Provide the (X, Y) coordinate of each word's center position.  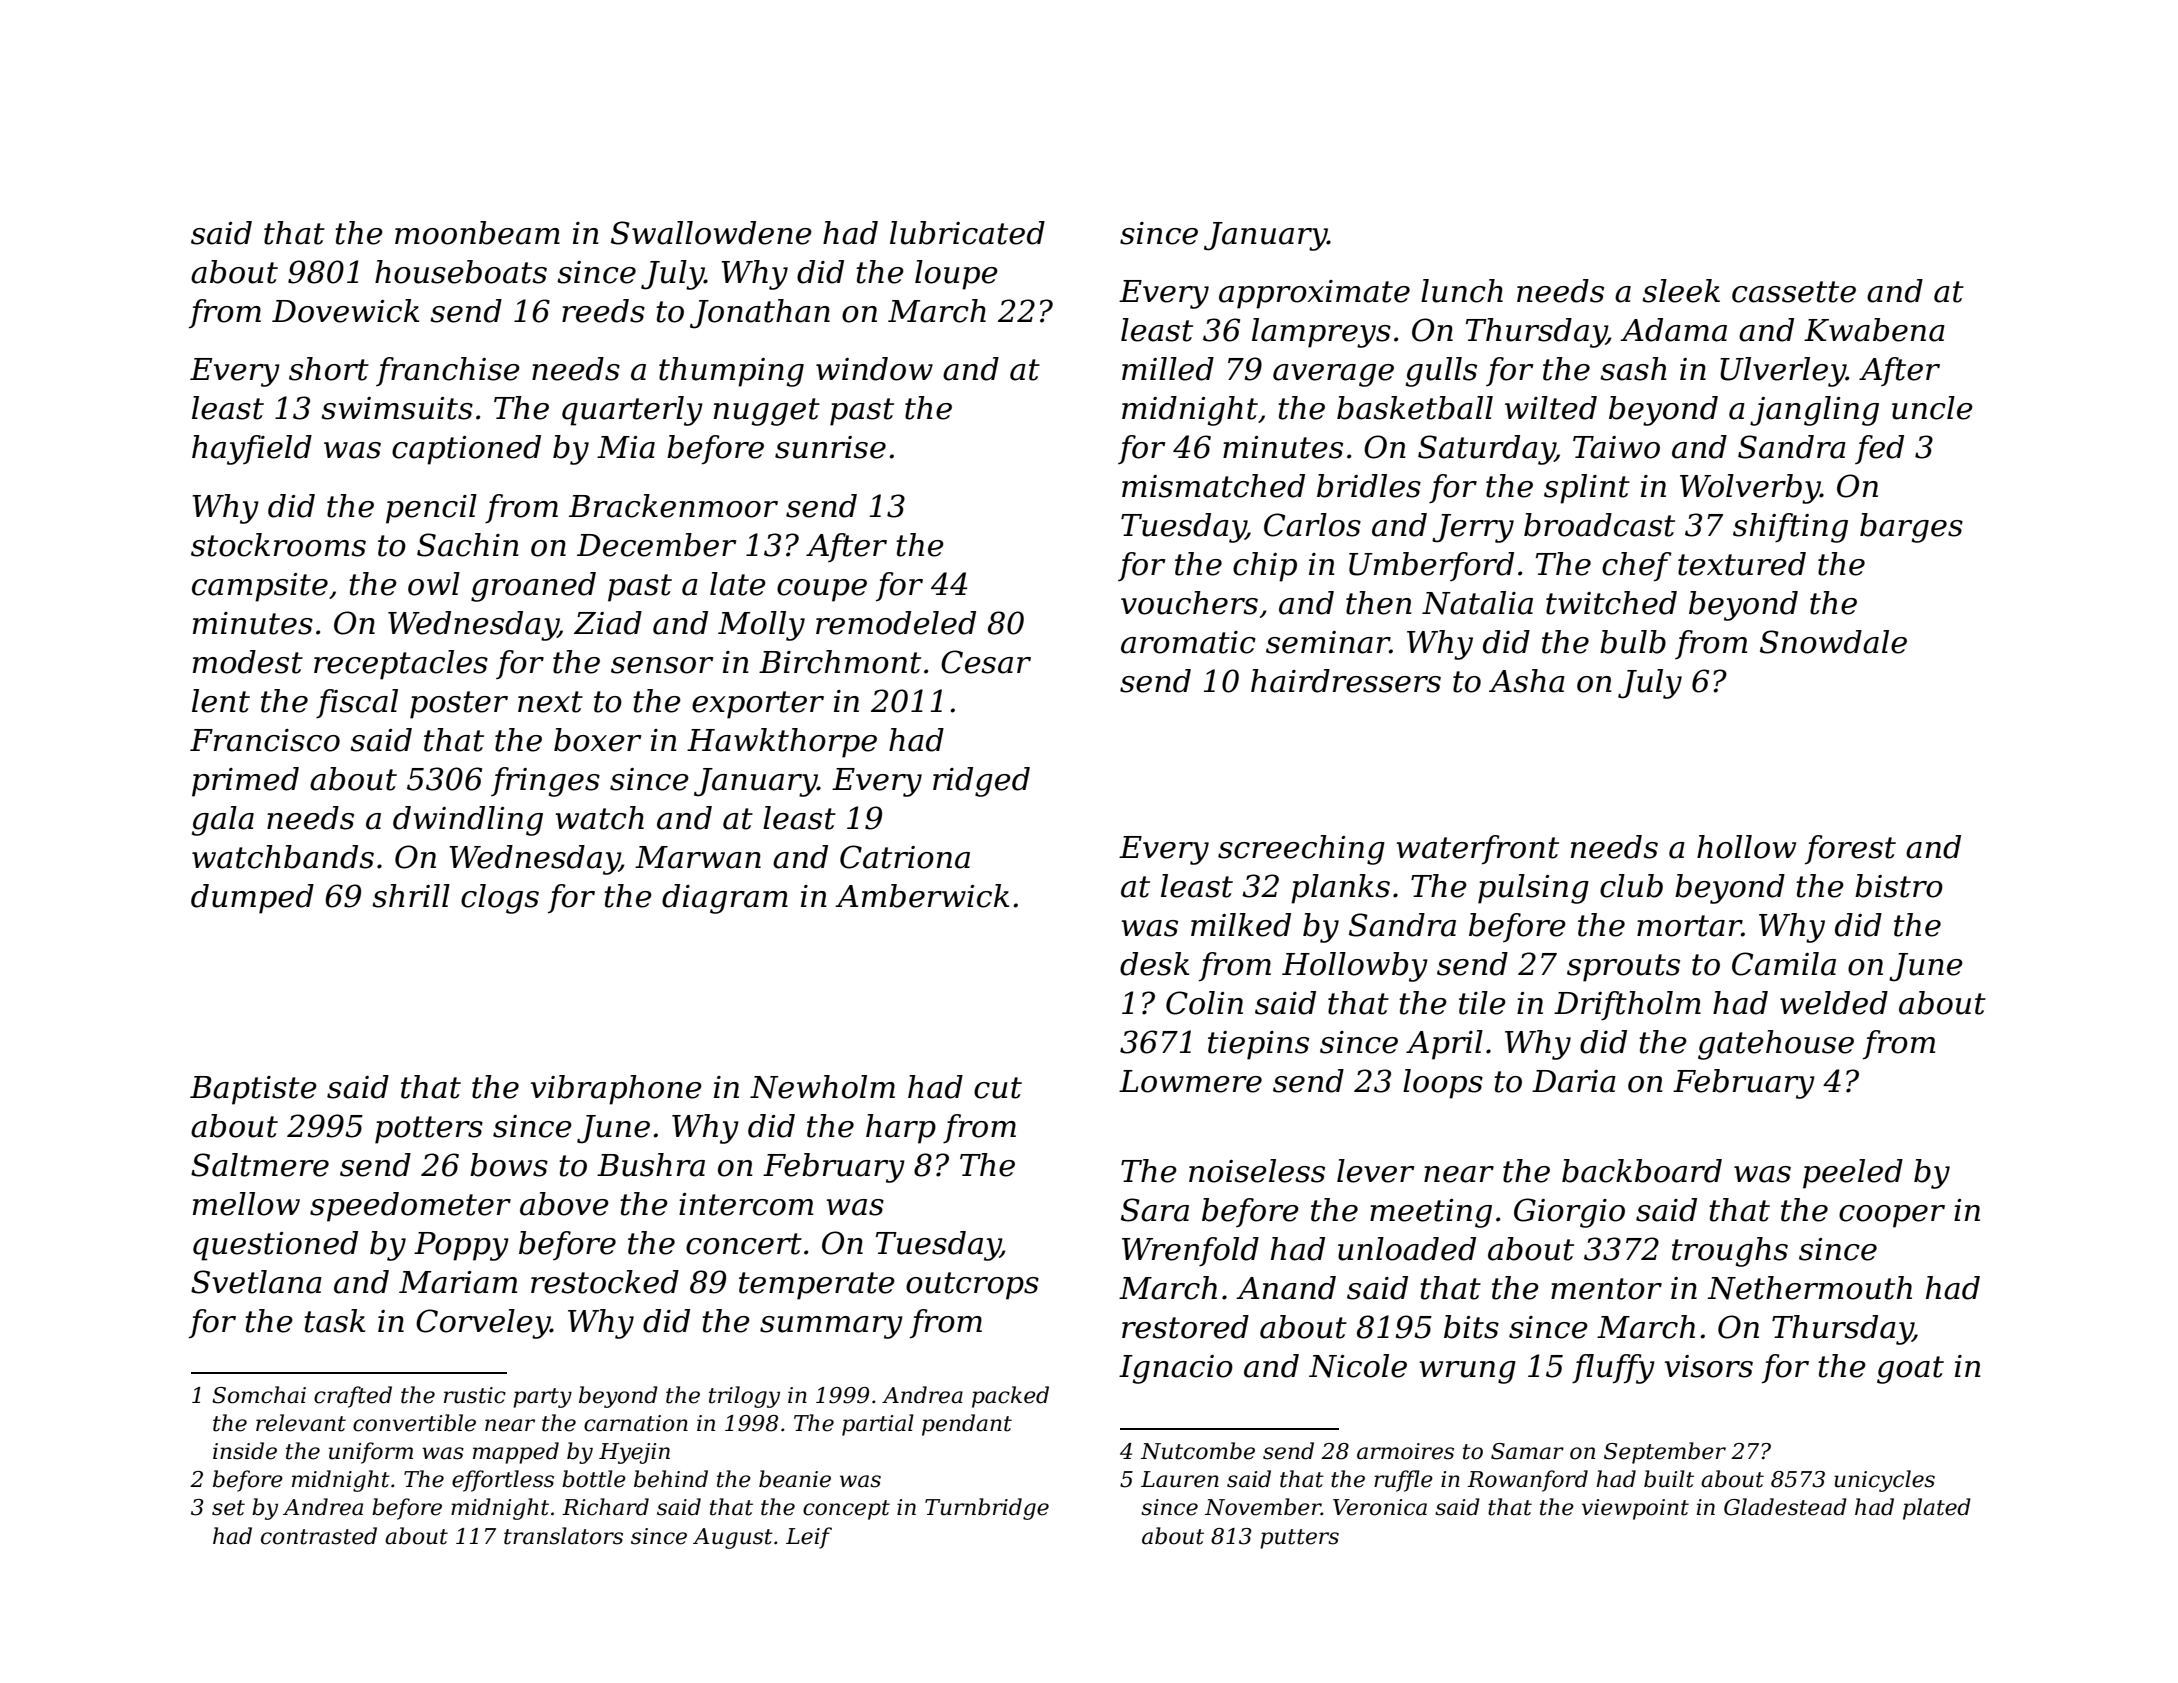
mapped (516, 1453)
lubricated (967, 233)
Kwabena (1874, 330)
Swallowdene (711, 233)
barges (1911, 528)
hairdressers (1346, 681)
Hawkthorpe (782, 743)
